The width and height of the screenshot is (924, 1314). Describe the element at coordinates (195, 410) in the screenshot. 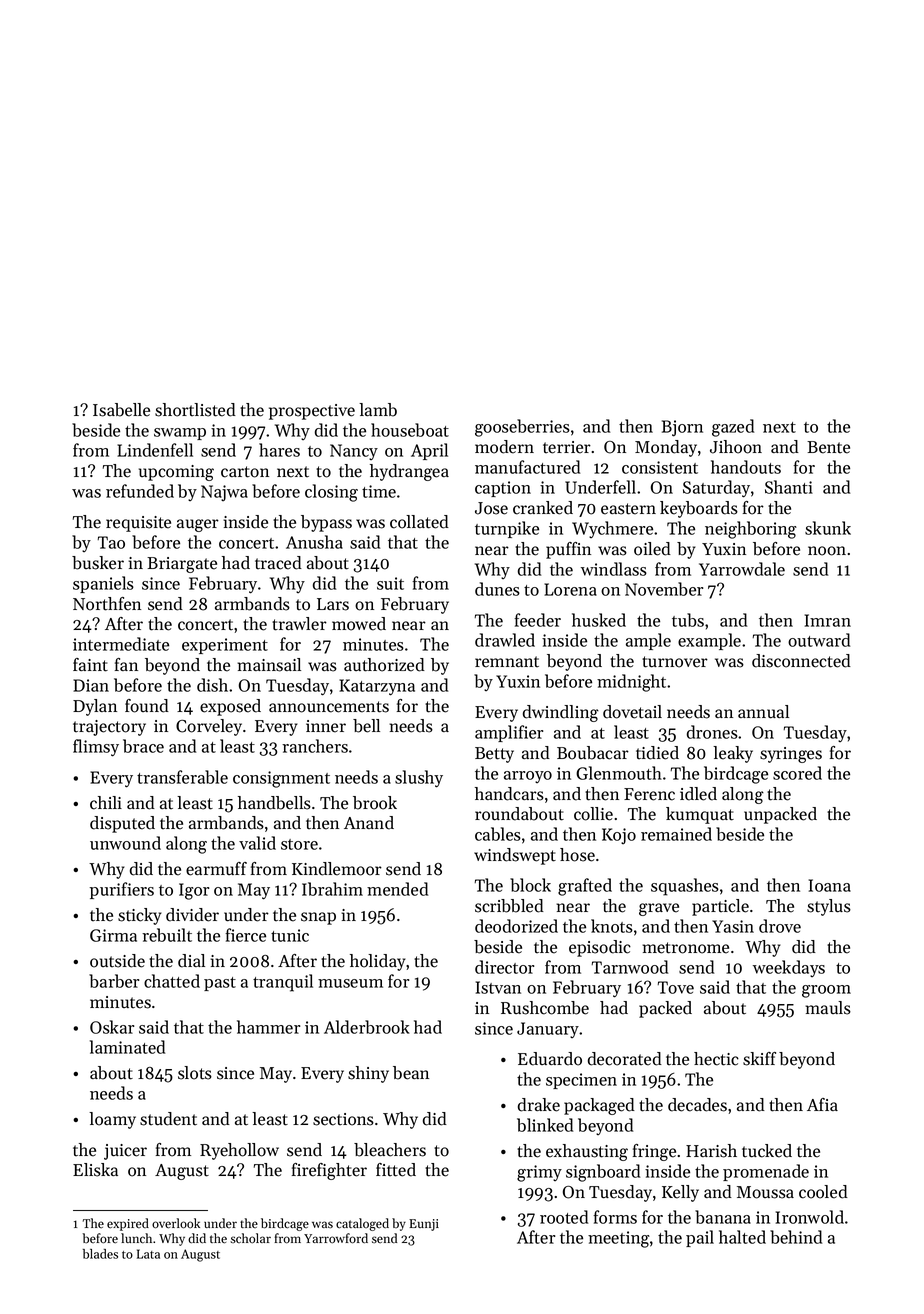

I see `shortlisted` at that location.
